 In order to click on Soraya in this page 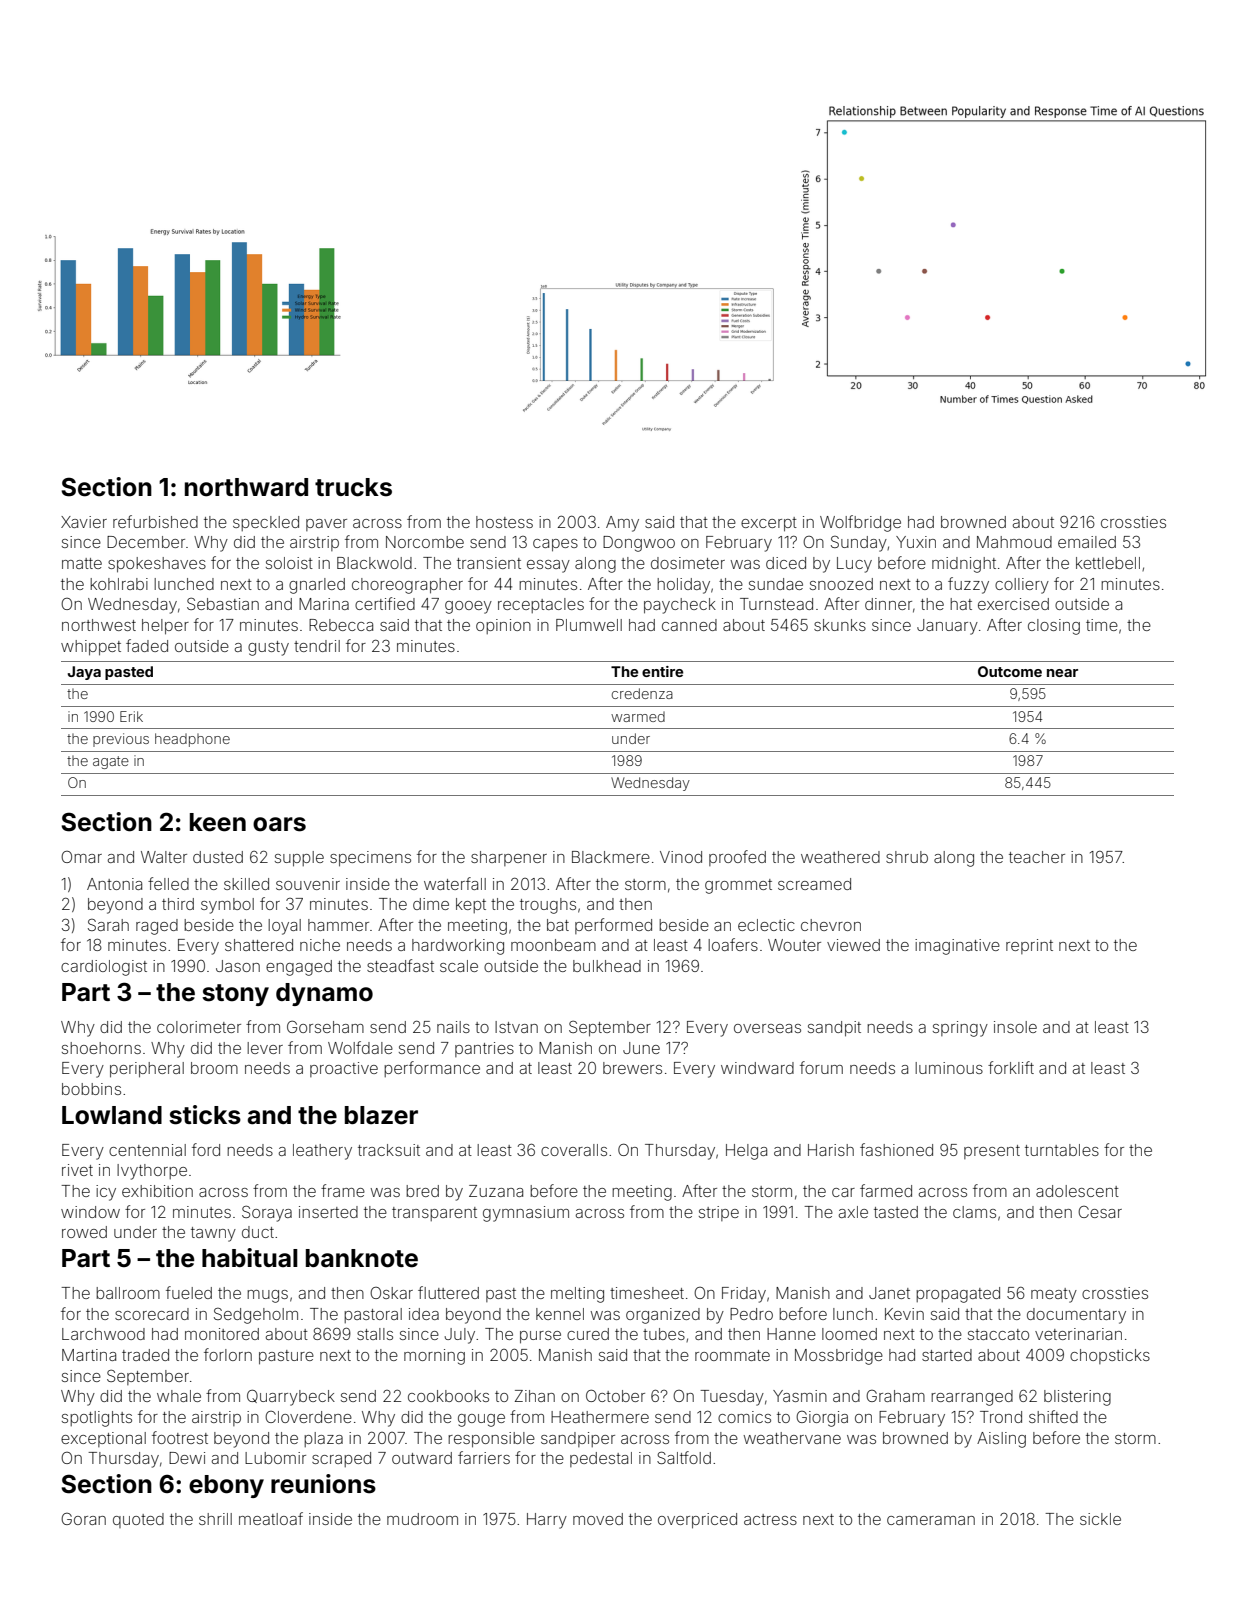, I will do `click(267, 1213)`.
